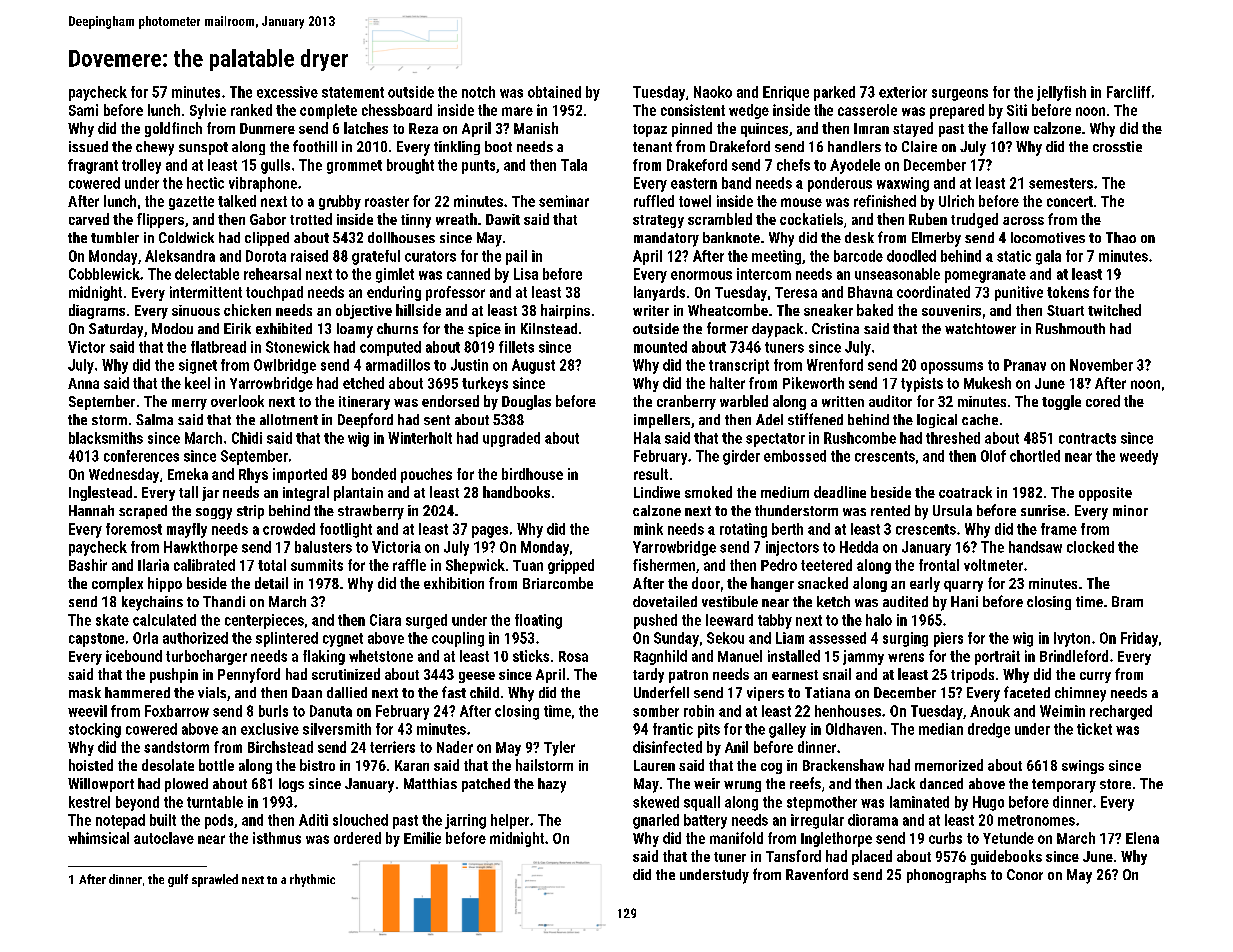 This screenshot has width=1233, height=952. Describe the element at coordinates (106, 438) in the screenshot. I see `blacksmiths` at that location.
